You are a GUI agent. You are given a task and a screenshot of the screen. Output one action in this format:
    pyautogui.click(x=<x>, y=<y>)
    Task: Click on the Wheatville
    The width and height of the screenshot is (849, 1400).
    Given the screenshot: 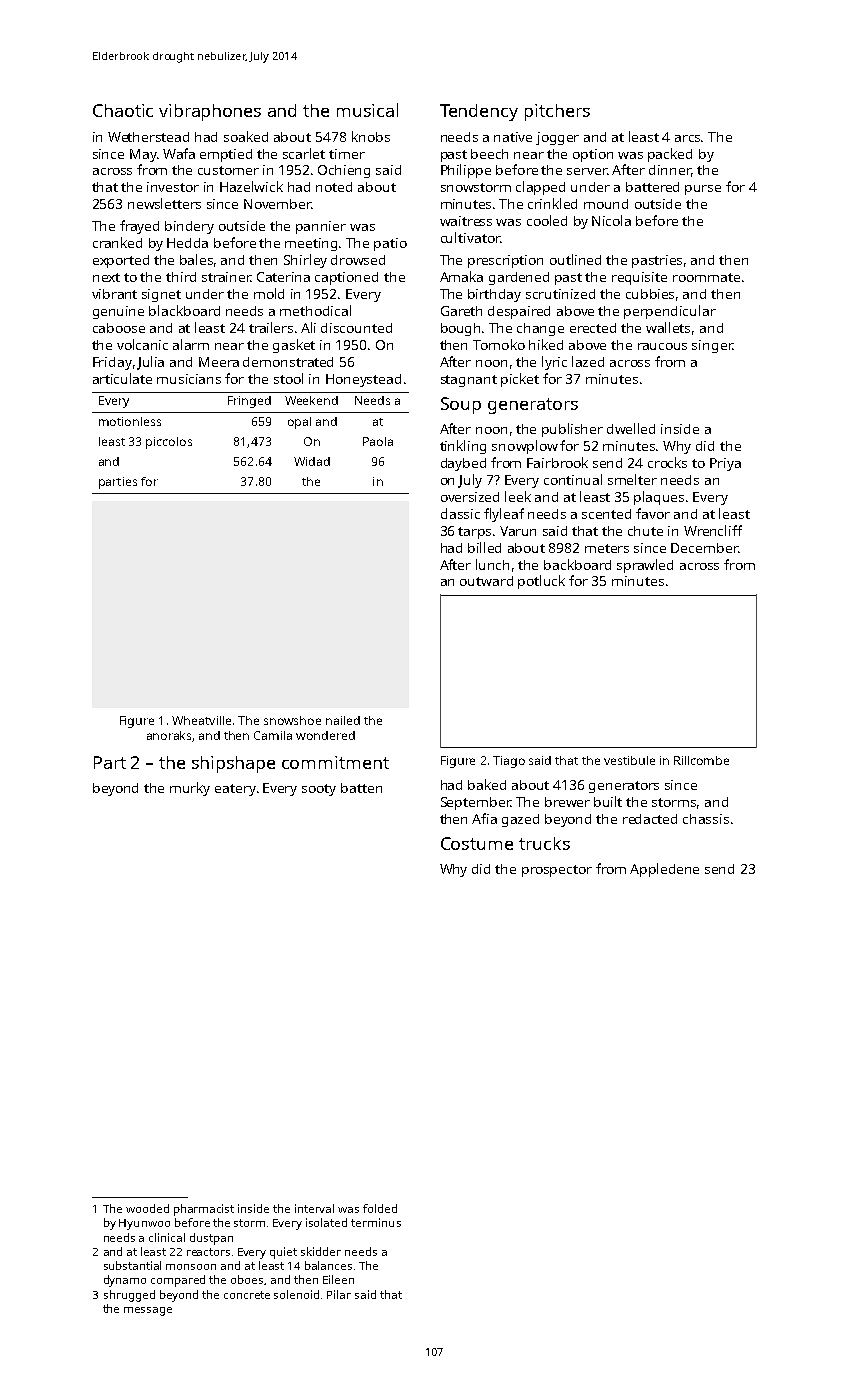 What is the action you would take?
    pyautogui.click(x=201, y=720)
